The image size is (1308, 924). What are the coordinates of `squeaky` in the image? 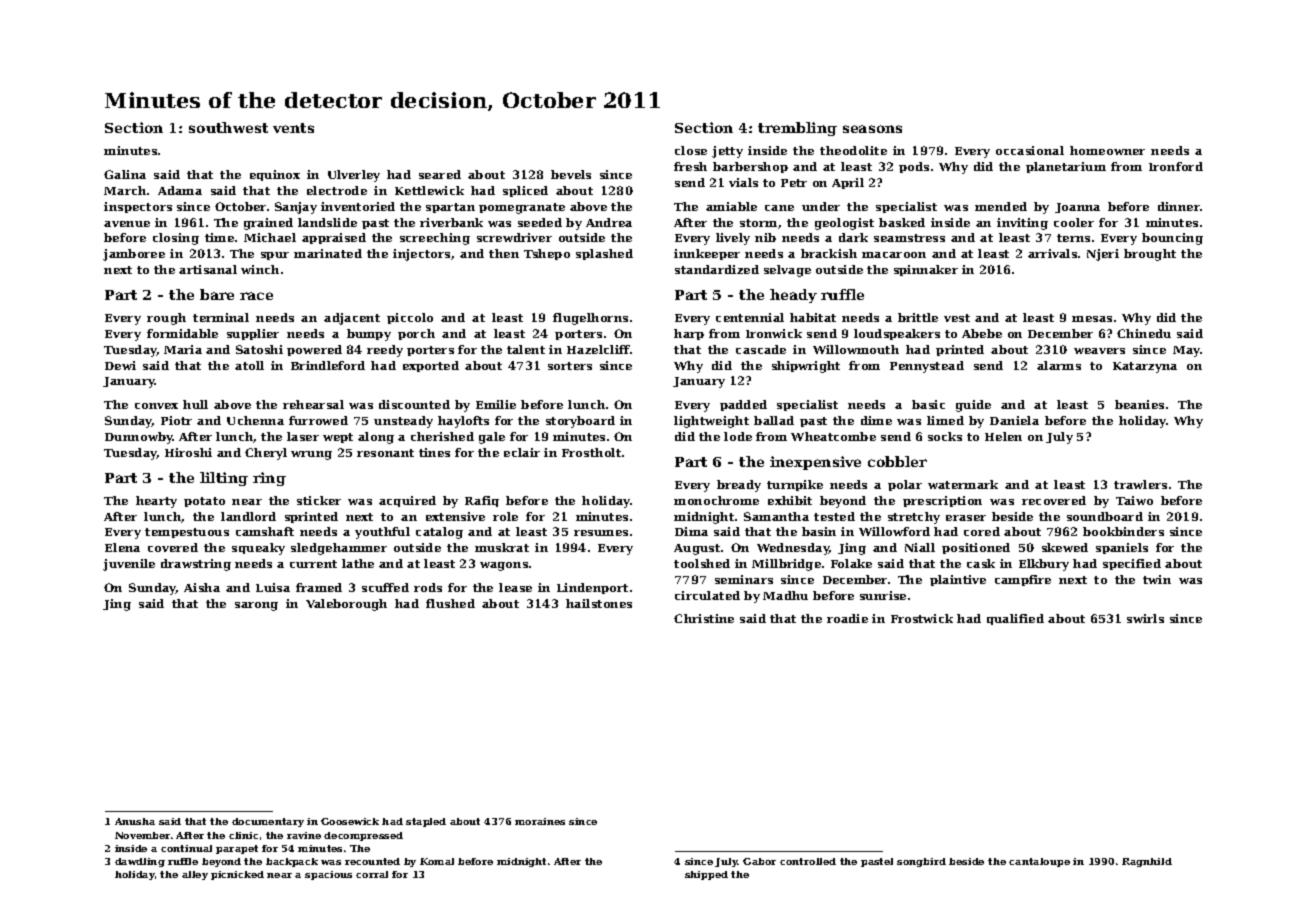 It's located at (258, 549).
